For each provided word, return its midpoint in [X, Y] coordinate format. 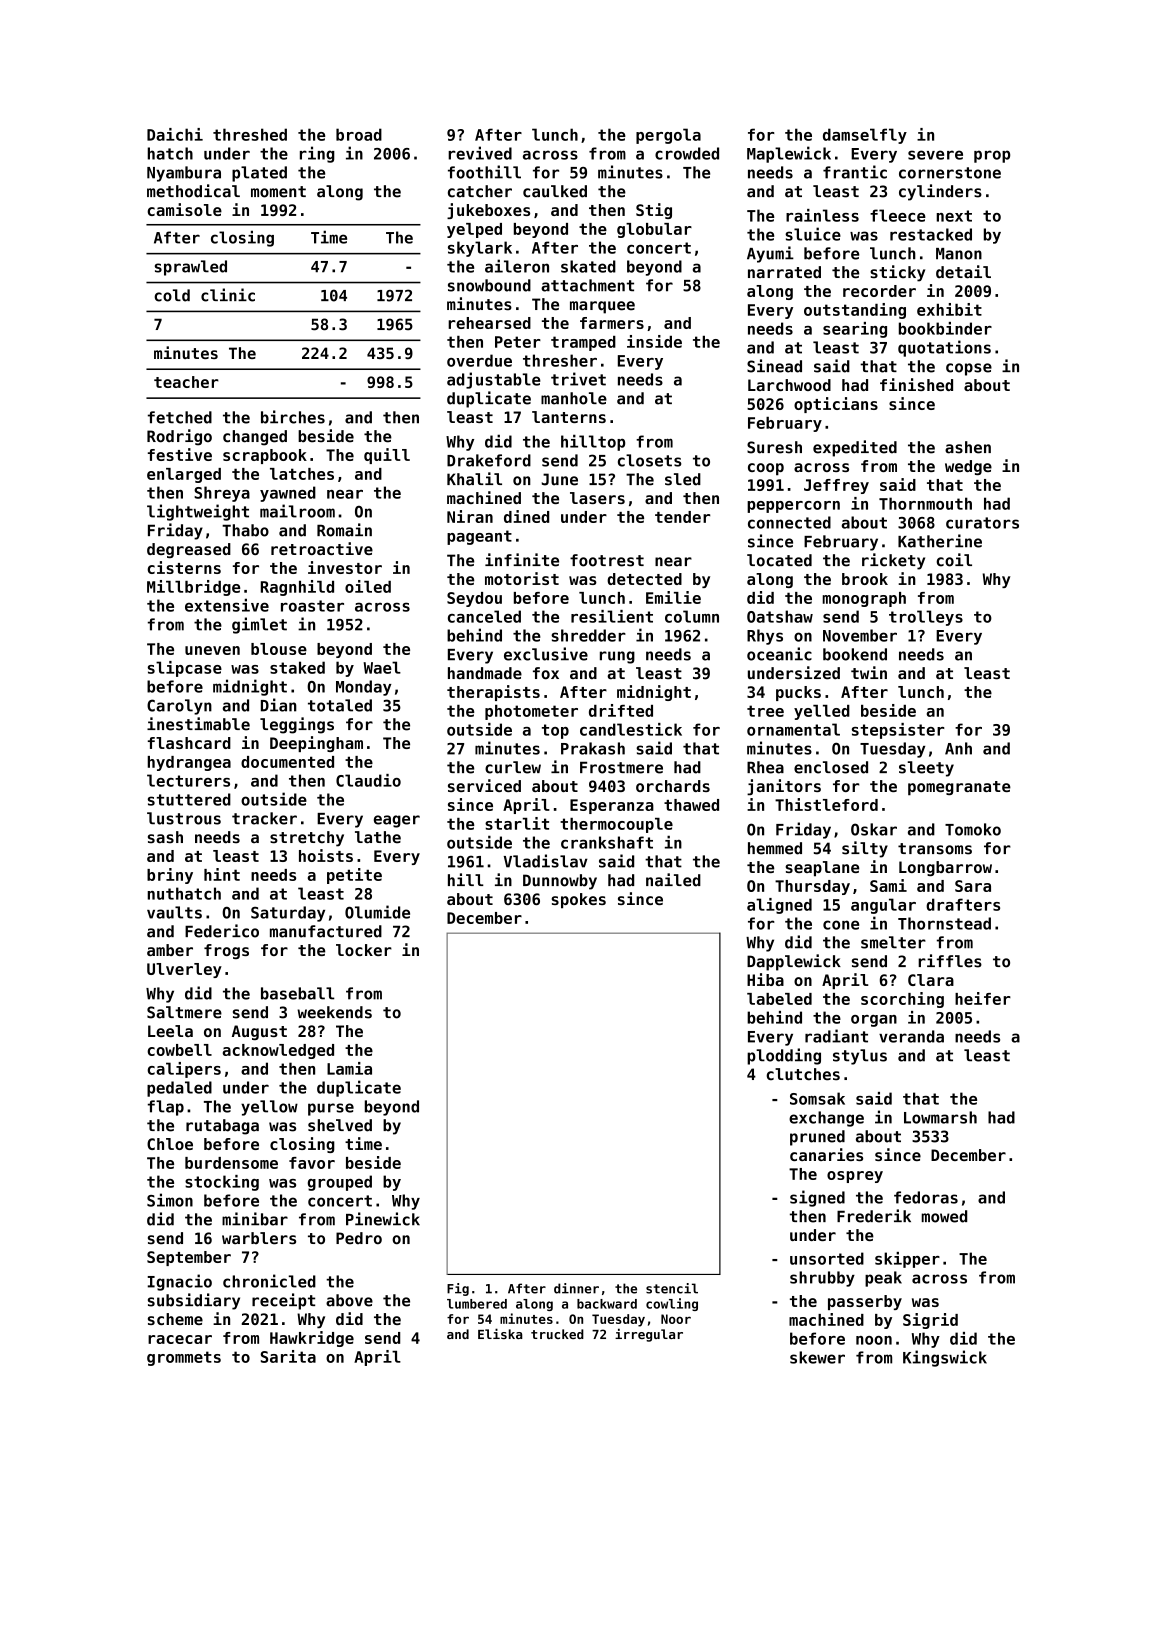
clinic [228, 295]
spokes [578, 901]
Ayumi [770, 254]
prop [992, 156]
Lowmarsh [940, 1117]
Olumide [377, 912]
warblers [259, 1238]
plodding [784, 1056]
